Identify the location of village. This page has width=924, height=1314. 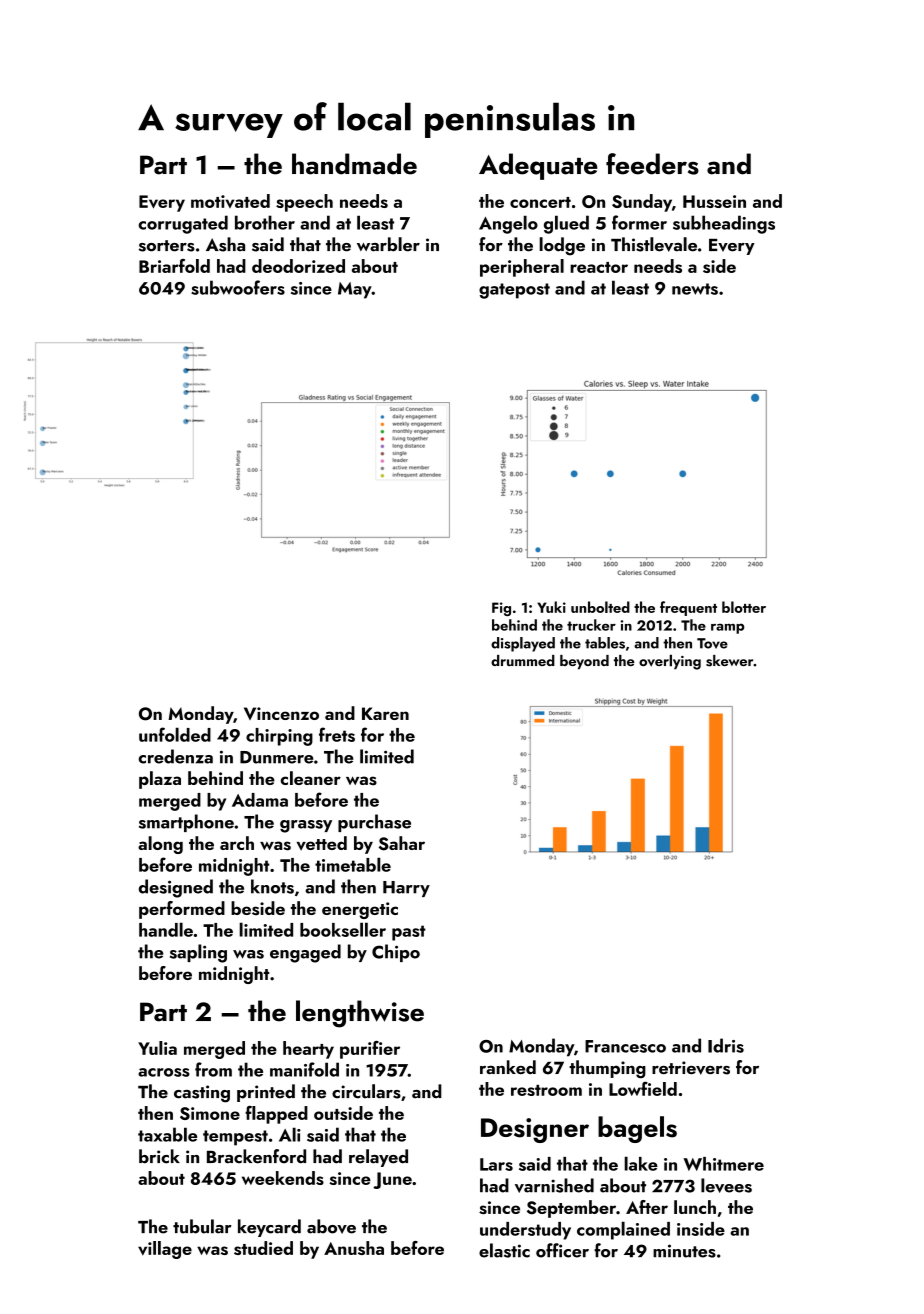
(165, 1250).
